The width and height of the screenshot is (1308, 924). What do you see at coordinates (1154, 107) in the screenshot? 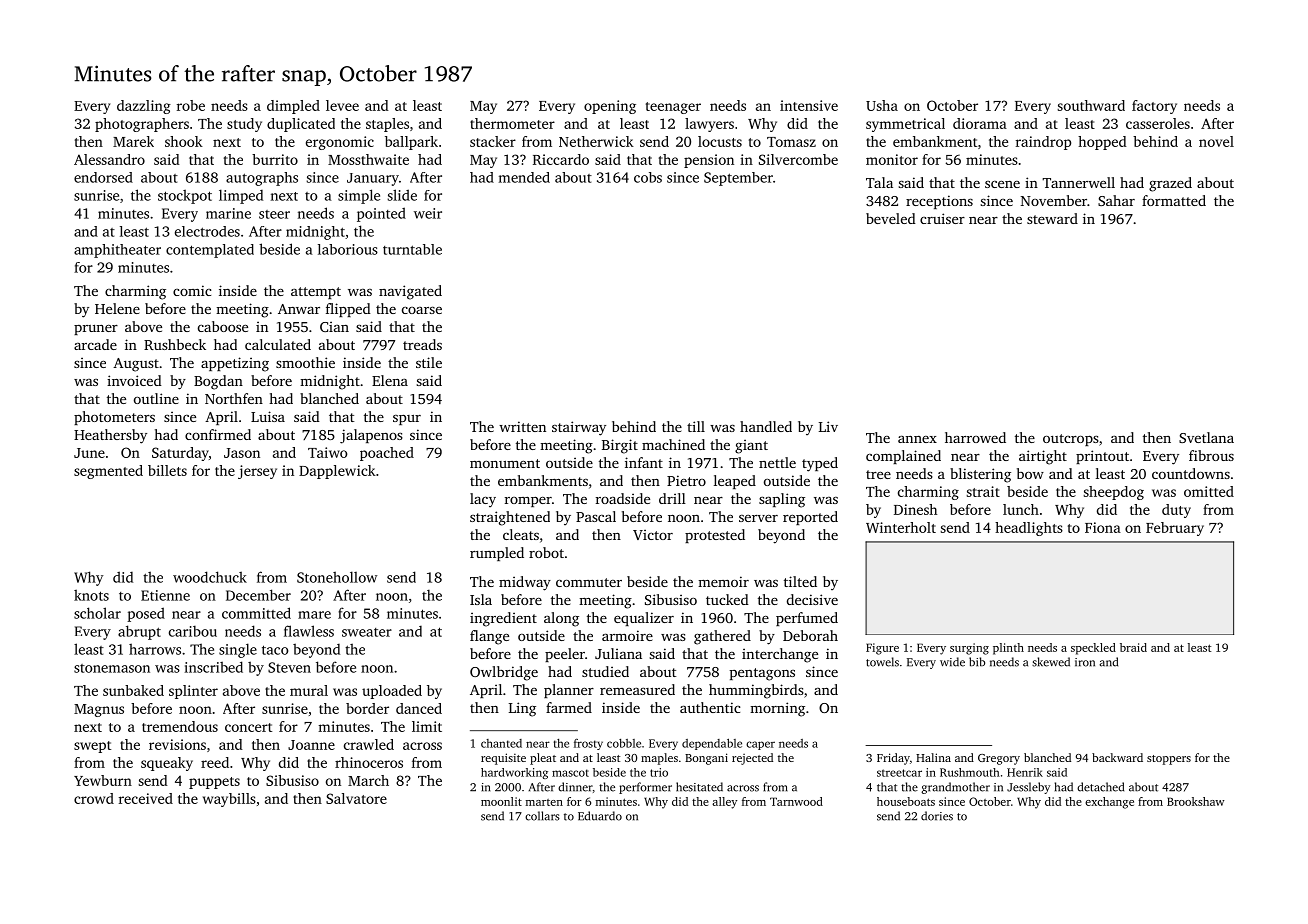
I see `factory` at bounding box center [1154, 107].
